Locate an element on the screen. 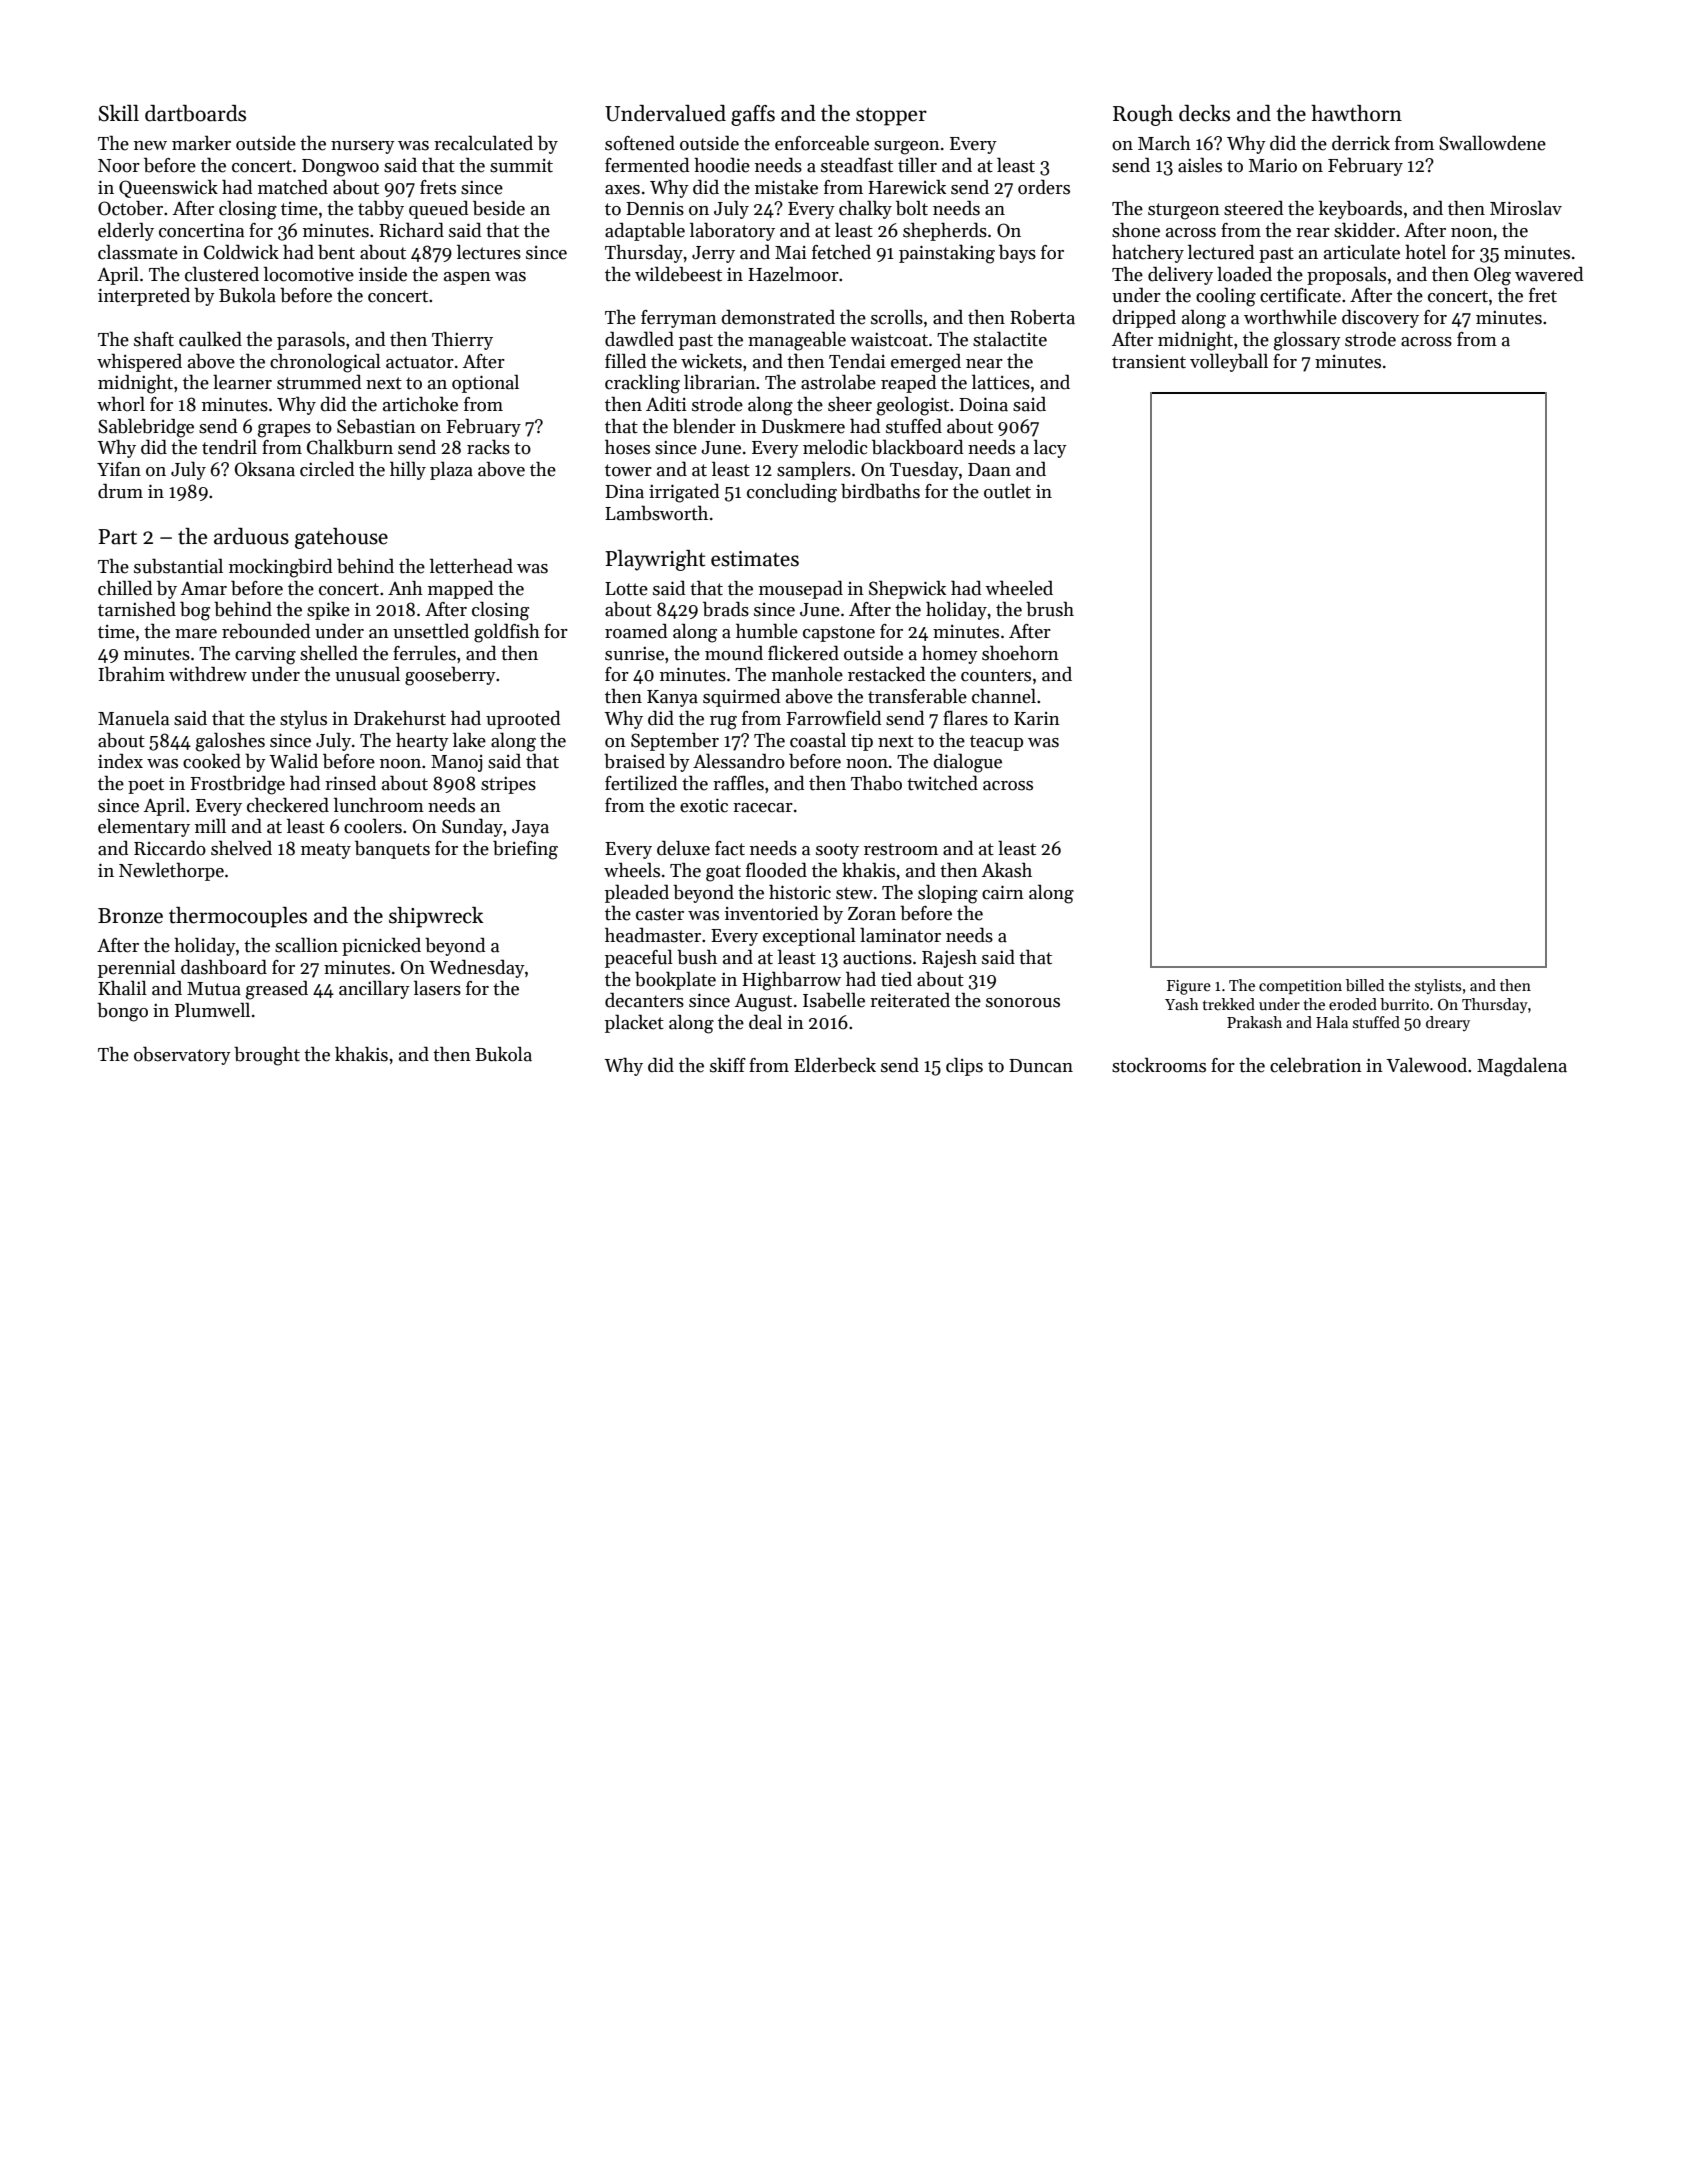 The width and height of the screenshot is (1683, 2178). October is located at coordinates (130, 208).
